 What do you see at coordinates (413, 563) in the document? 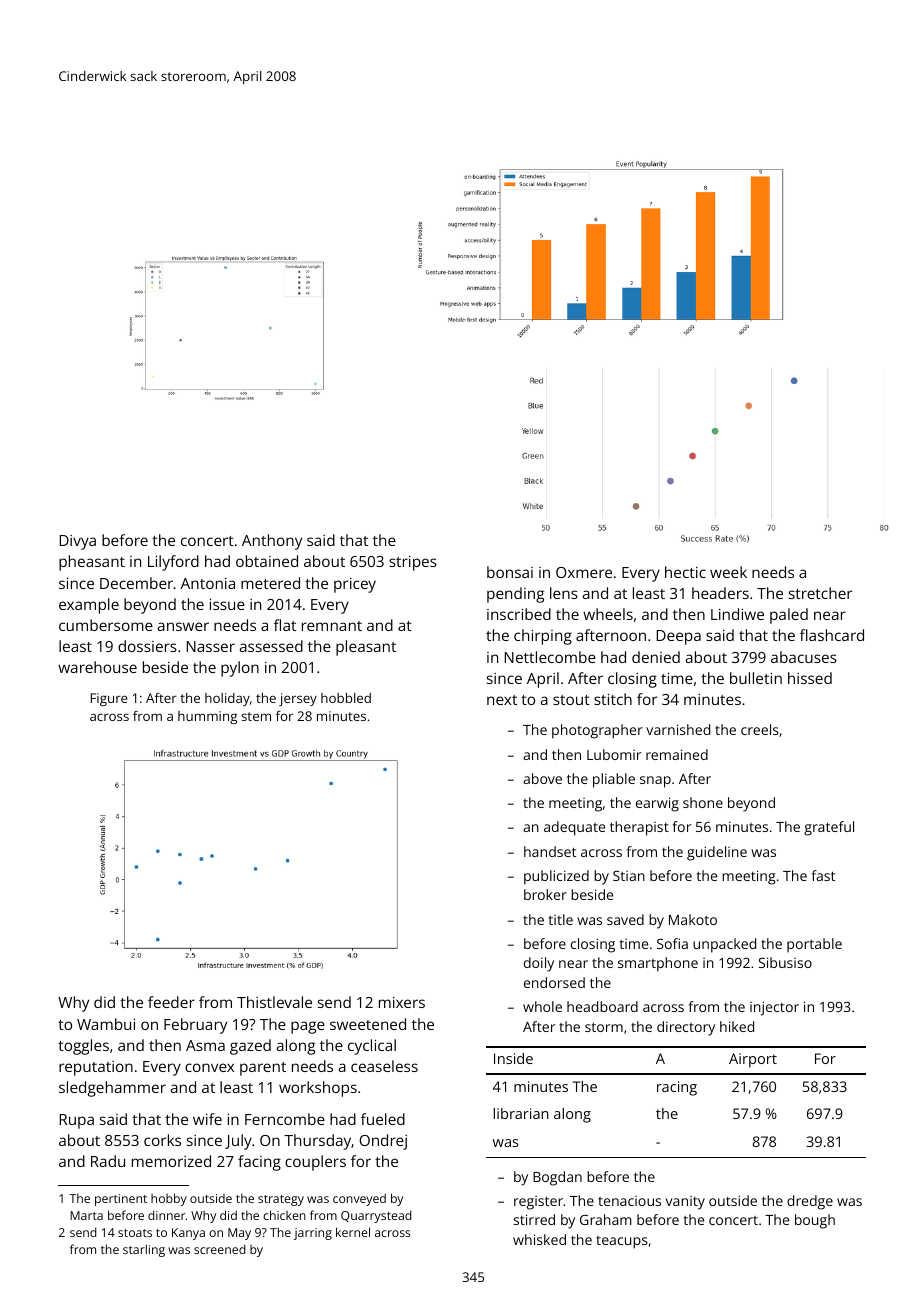
I see `stripes` at bounding box center [413, 563].
